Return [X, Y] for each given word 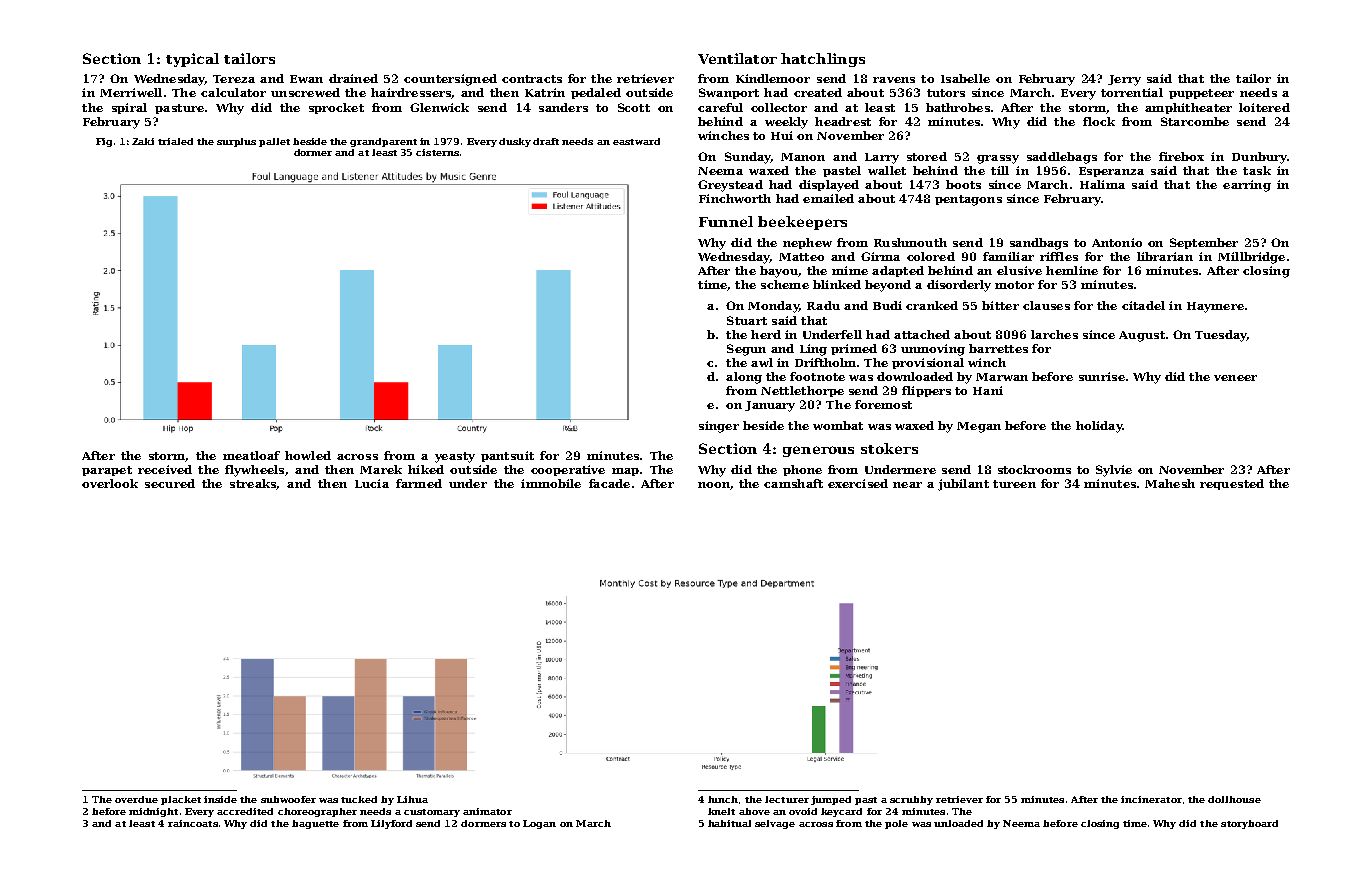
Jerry [1124, 80]
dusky [515, 142]
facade [609, 483]
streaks [253, 483]
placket [181, 800]
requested [1232, 484]
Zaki [143, 141]
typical [192, 60]
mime [850, 270]
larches [1054, 334]
